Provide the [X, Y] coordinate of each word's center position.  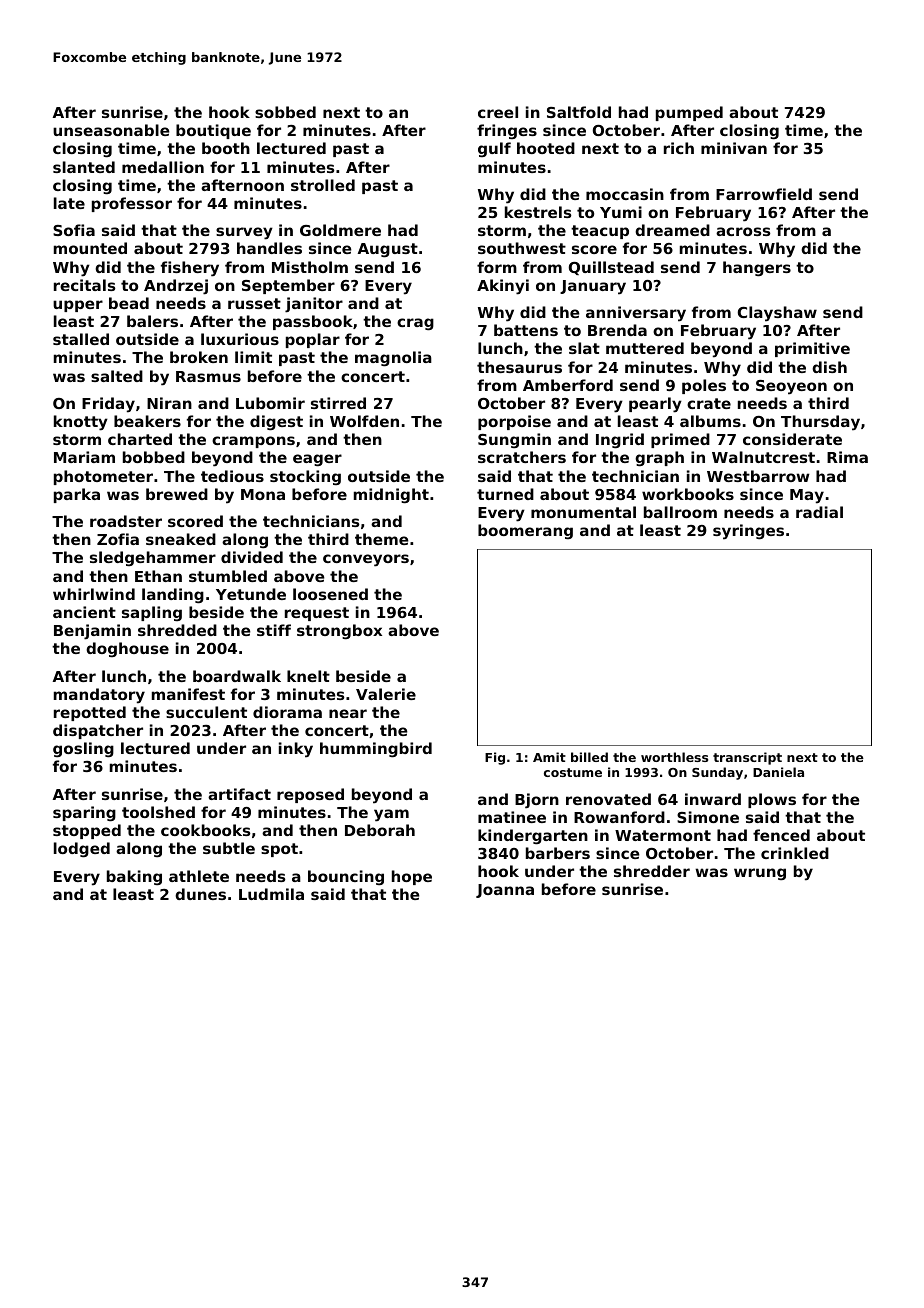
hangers [757, 269]
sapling [152, 613]
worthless [674, 757]
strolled [323, 185]
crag [415, 324]
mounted [90, 248]
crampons [253, 442]
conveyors [366, 560]
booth [226, 148]
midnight [391, 495]
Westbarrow [758, 476]
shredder [652, 871]
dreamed [672, 230]
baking [134, 877]
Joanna [505, 891]
